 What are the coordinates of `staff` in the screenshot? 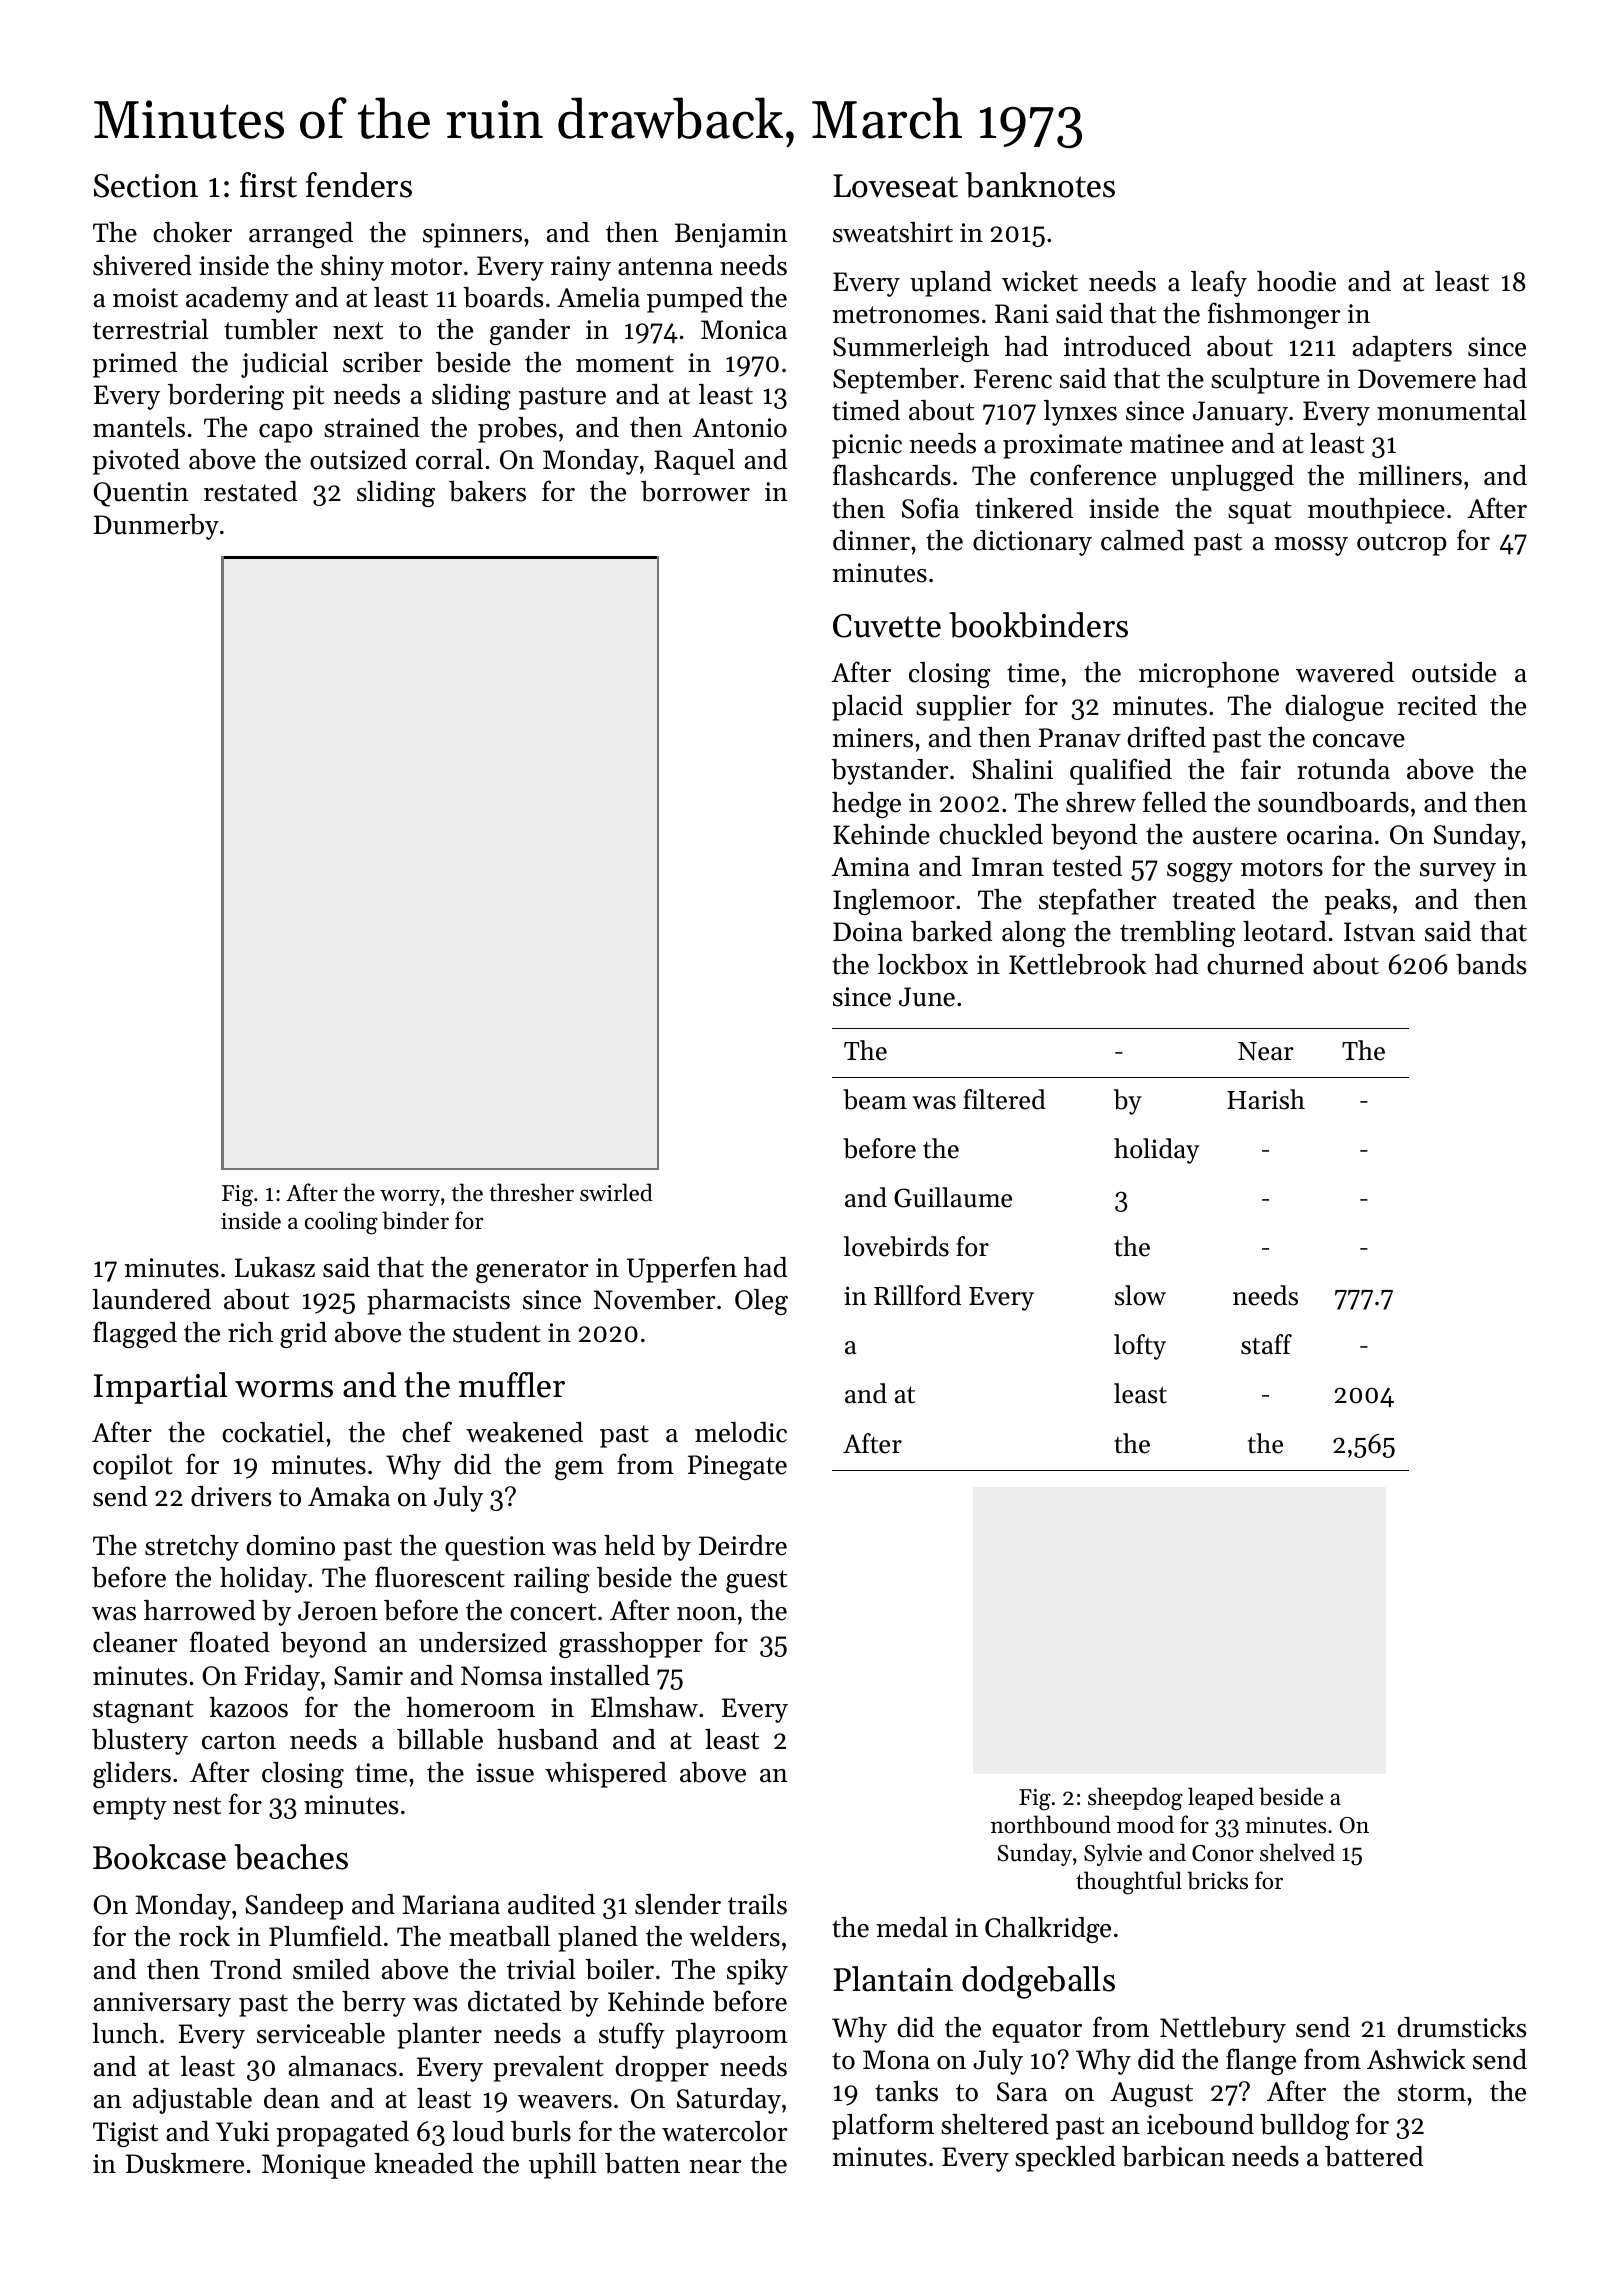 It's located at (1266, 1344).
